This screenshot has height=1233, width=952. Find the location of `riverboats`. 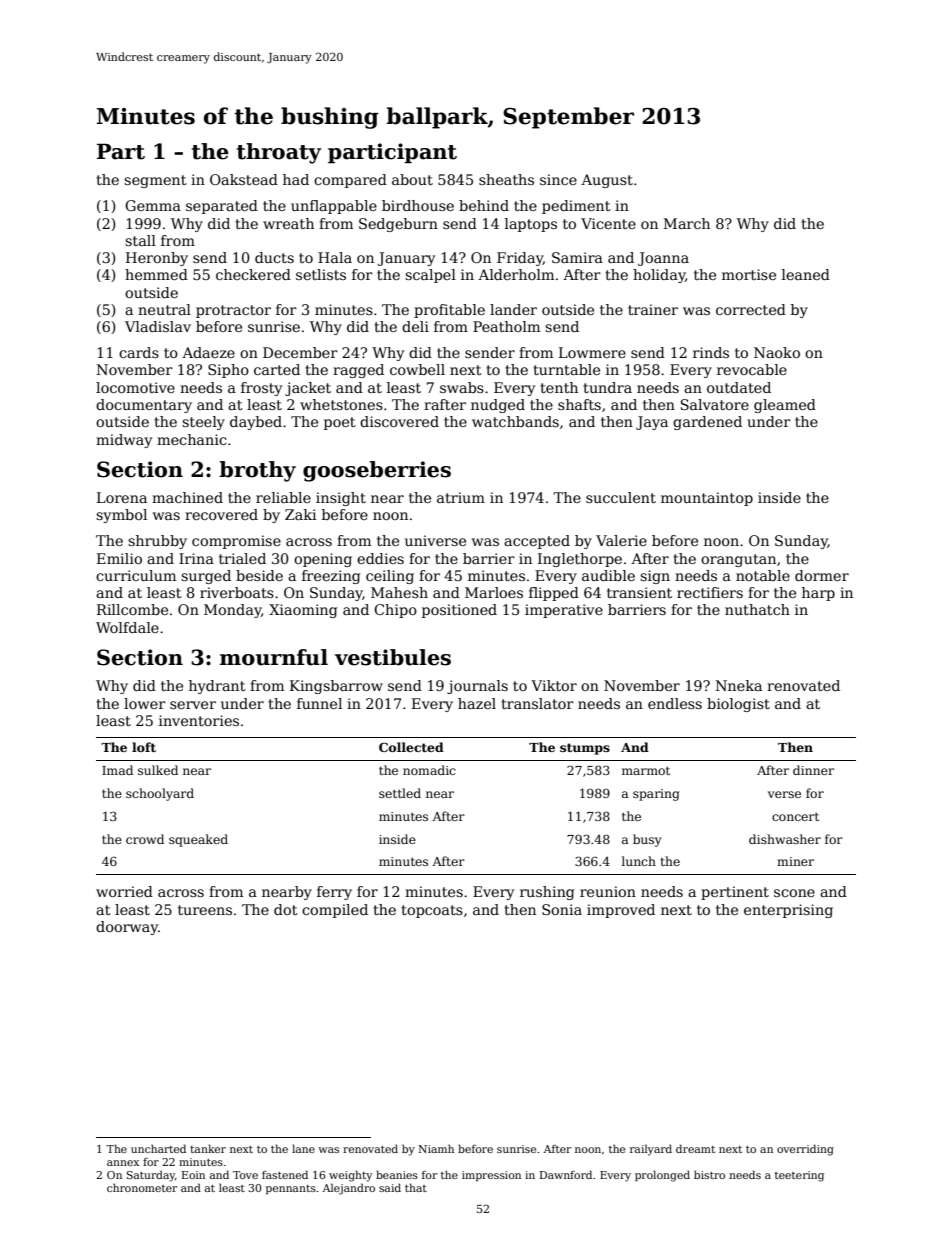

riverboats is located at coordinates (237, 592).
